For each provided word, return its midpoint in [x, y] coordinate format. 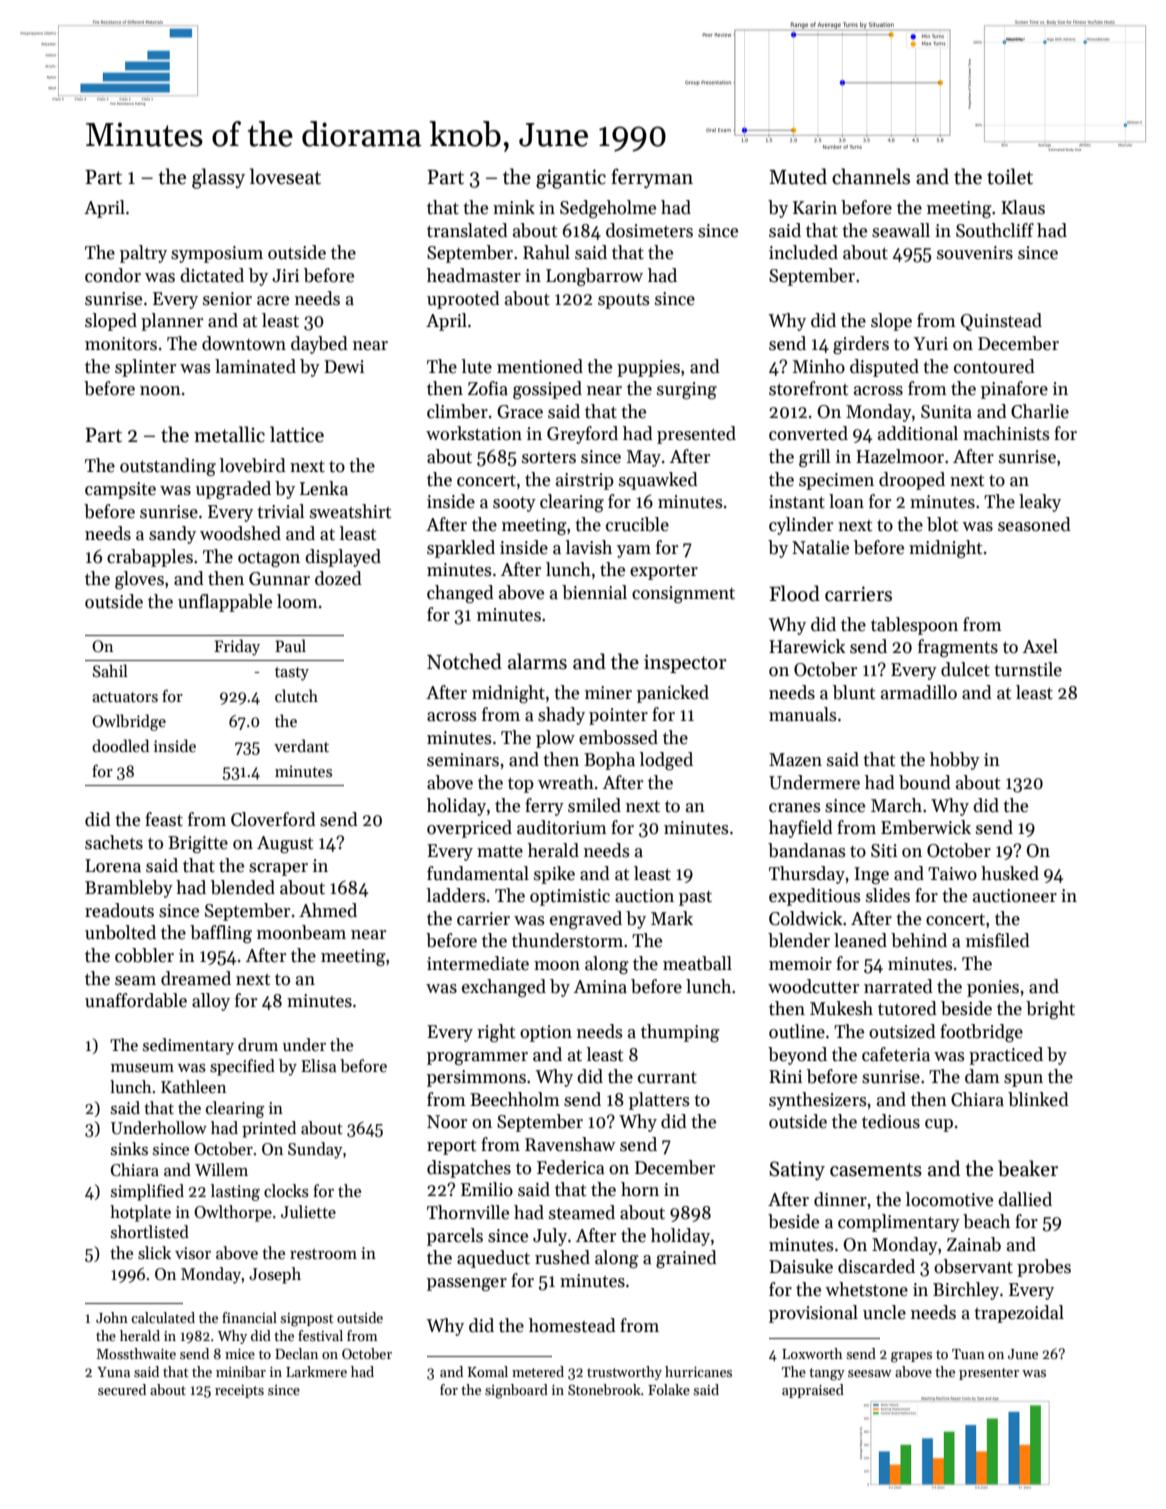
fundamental [478, 873]
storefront [808, 388]
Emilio [487, 1189]
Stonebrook [604, 1389]
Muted [798, 176]
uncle [884, 1312]
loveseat [285, 176]
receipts [239, 1391]
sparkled [461, 549]
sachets [114, 842]
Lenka [324, 488]
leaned [860, 940]
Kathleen [193, 1087]
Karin [815, 208]
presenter [989, 1374]
